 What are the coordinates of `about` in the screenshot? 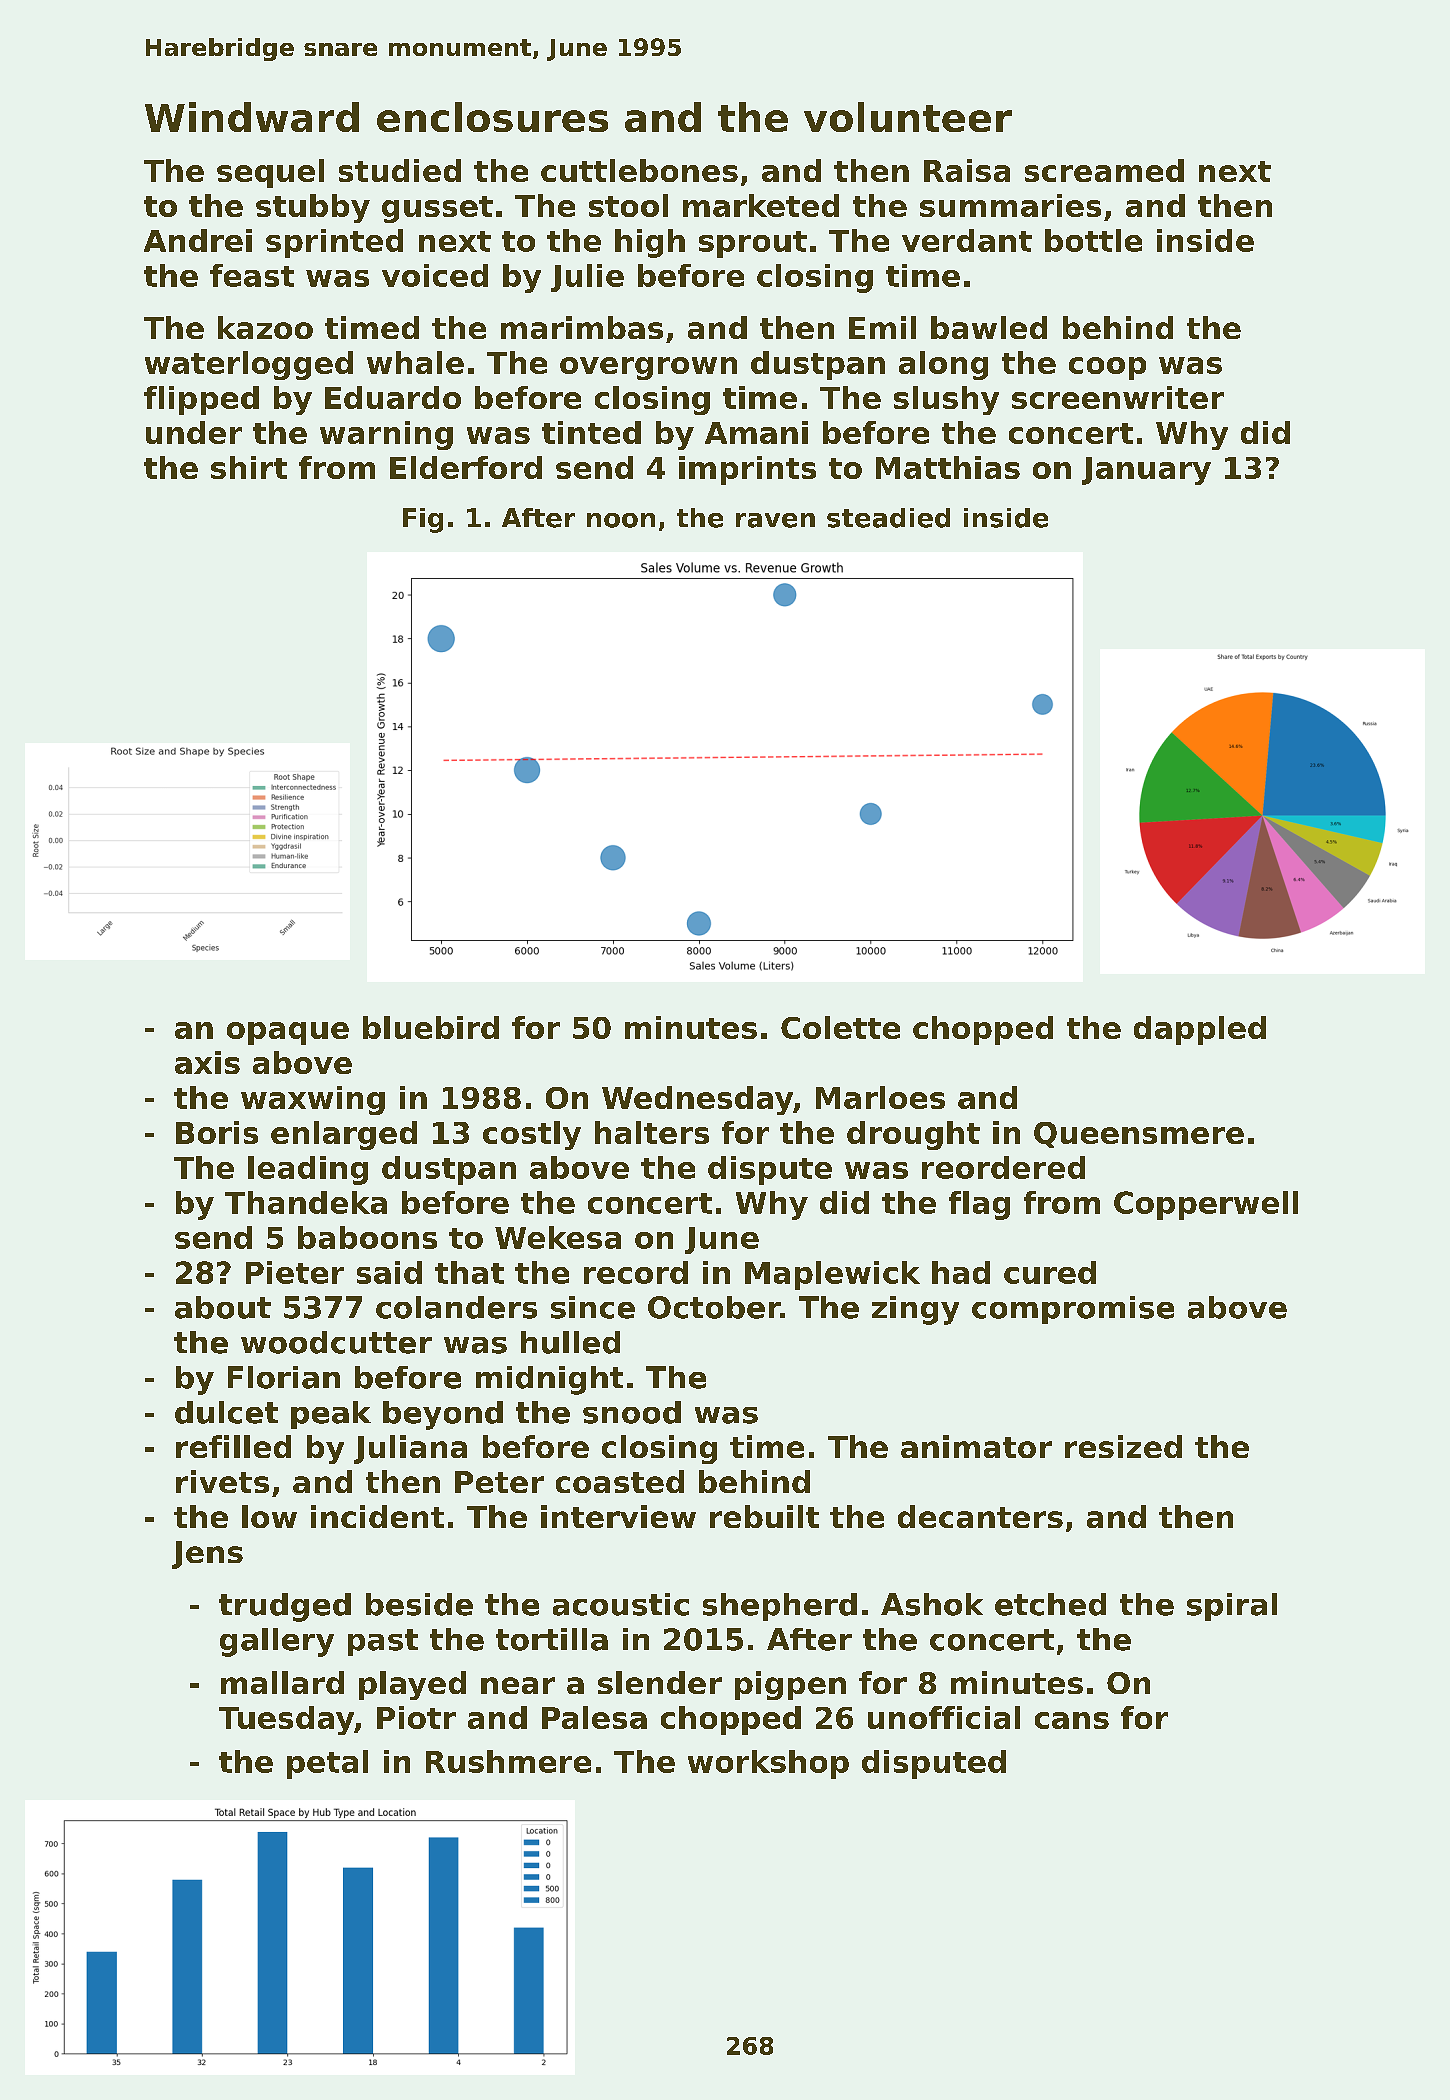 It's located at (223, 1307).
